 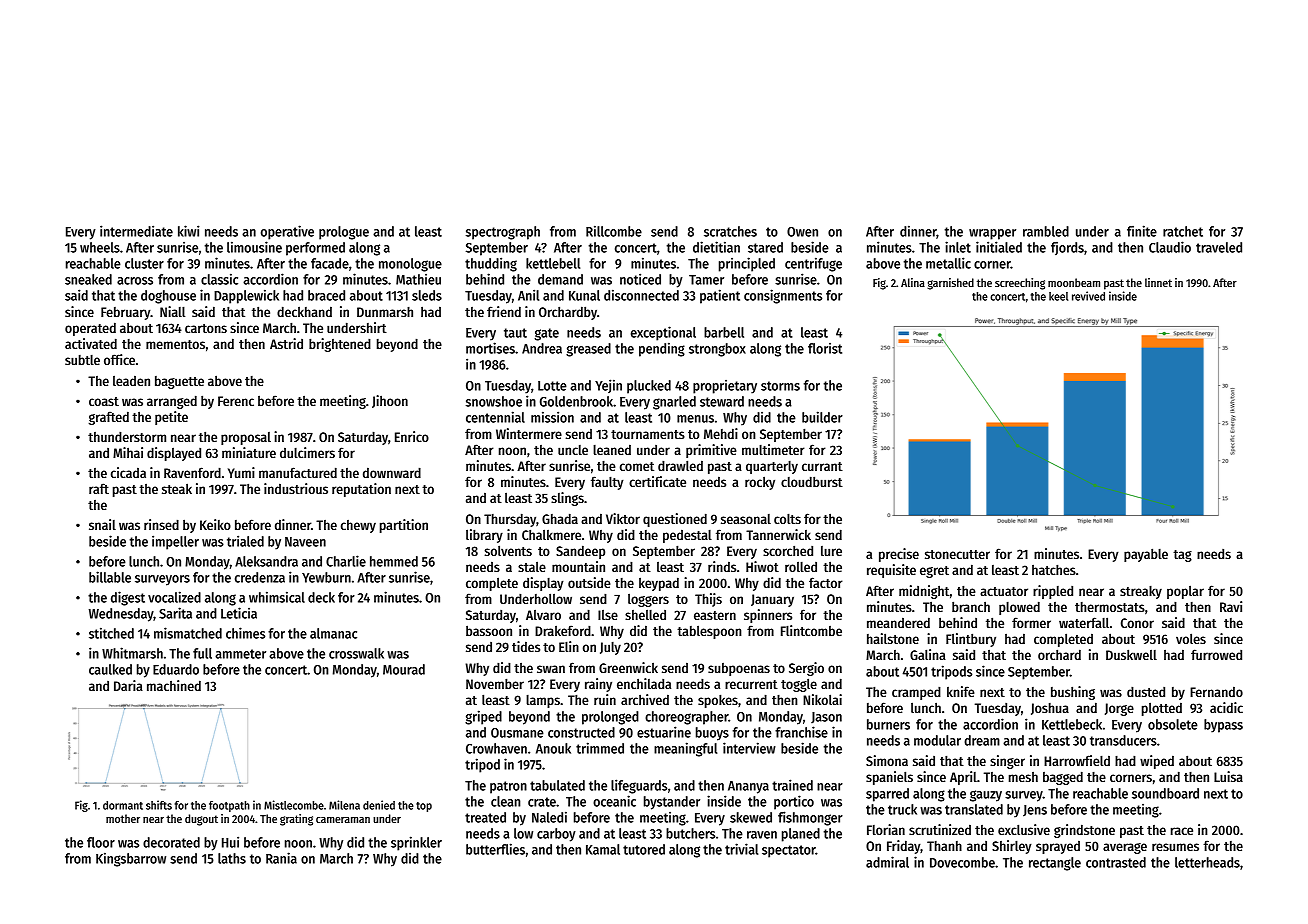 I want to click on sprinkler, so click(x=416, y=843).
